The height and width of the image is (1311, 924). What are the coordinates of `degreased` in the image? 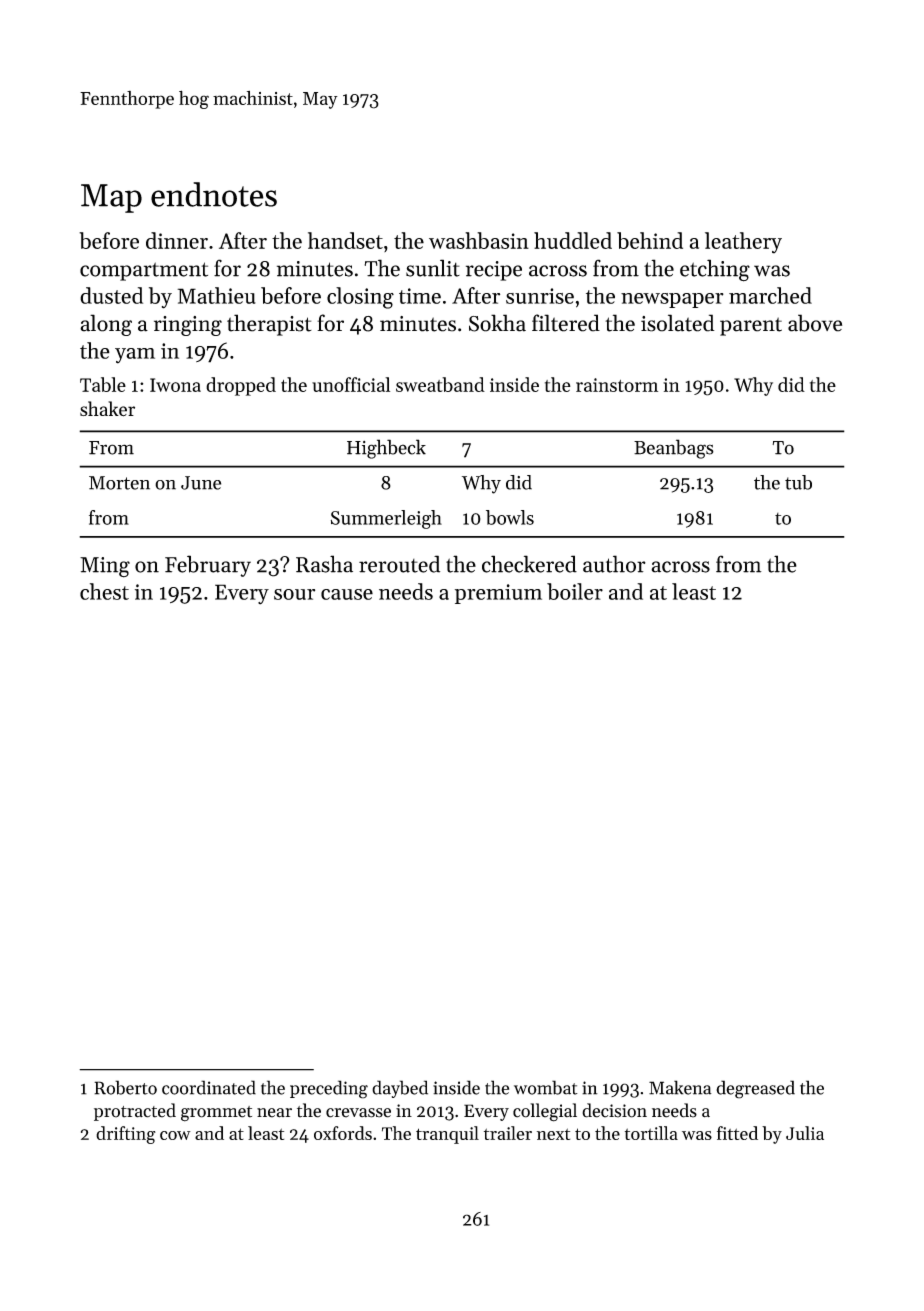 It's located at (755, 1089).
